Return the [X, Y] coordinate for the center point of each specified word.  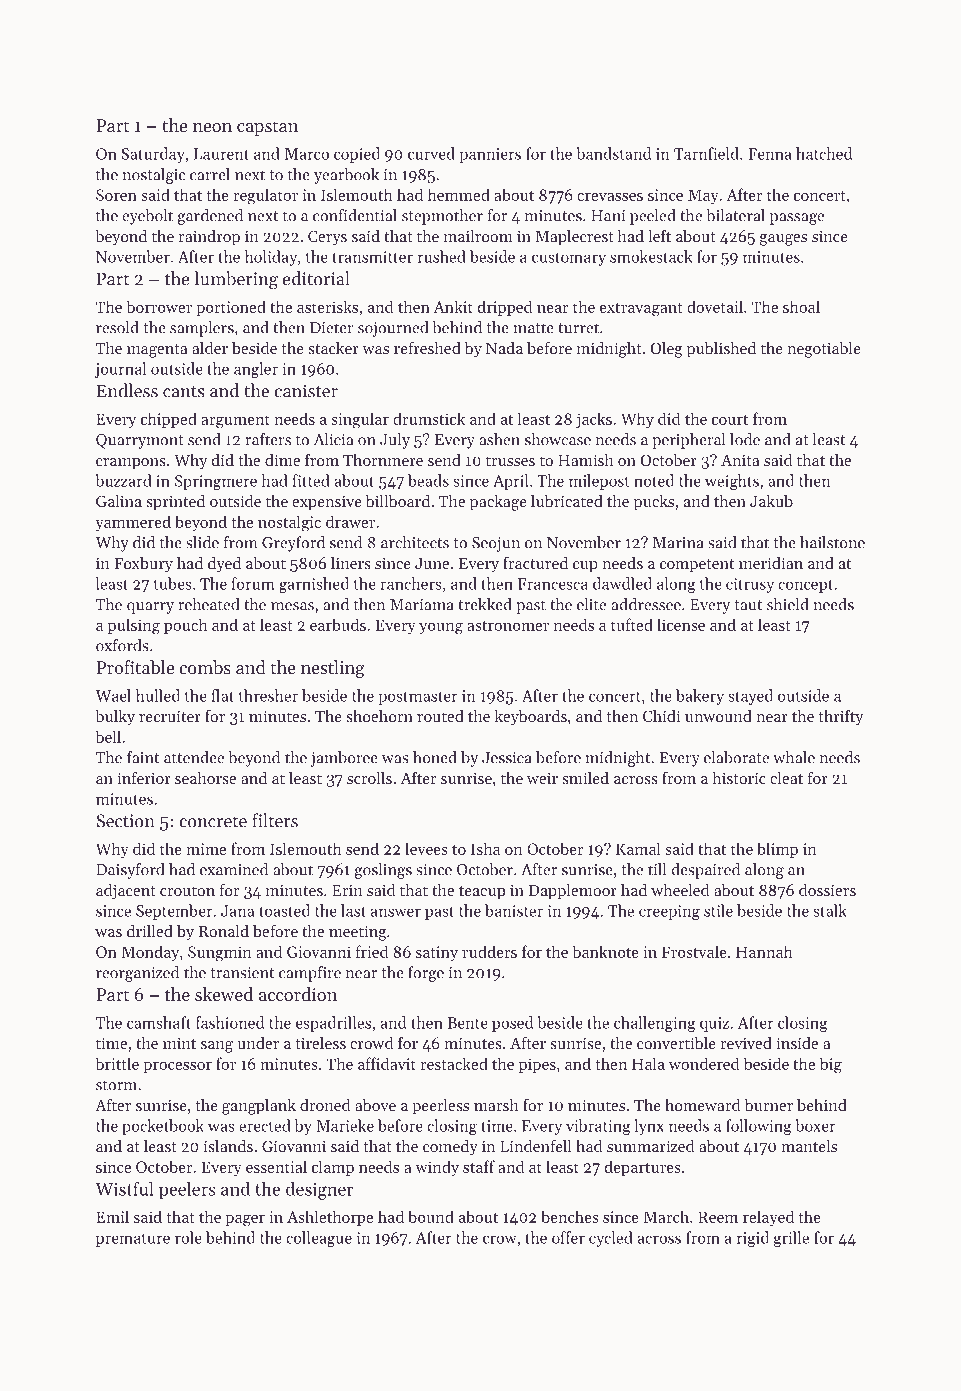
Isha [485, 848]
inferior [144, 777]
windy [437, 1168]
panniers [490, 155]
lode [745, 439]
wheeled [680, 890]
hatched [824, 153]
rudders [489, 951]
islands [228, 1146]
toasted [284, 910]
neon [212, 127]
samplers [202, 329]
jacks [594, 420]
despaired [705, 871]
